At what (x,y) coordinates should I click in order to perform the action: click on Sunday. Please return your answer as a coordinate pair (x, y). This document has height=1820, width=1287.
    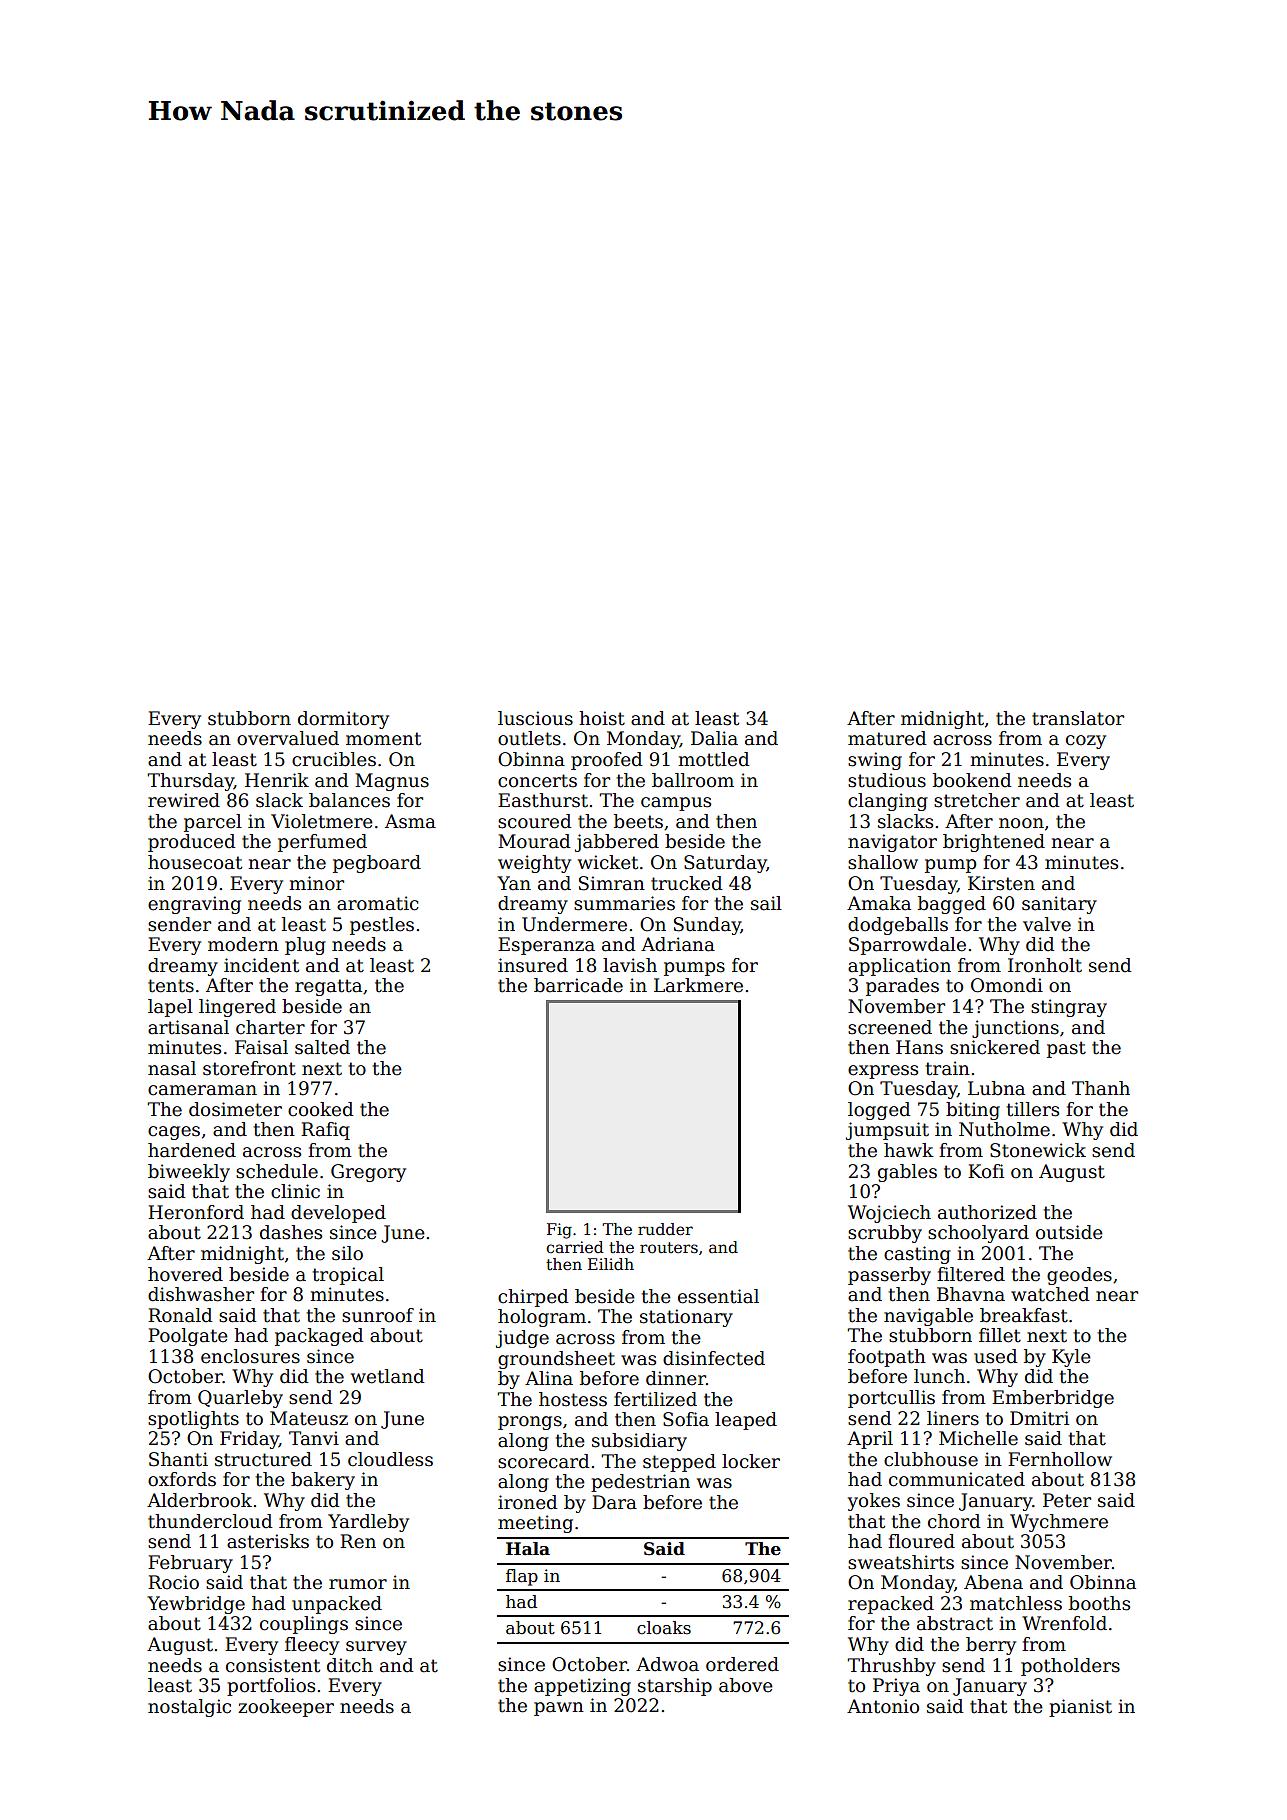
    Looking at the image, I should click on (707, 926).
